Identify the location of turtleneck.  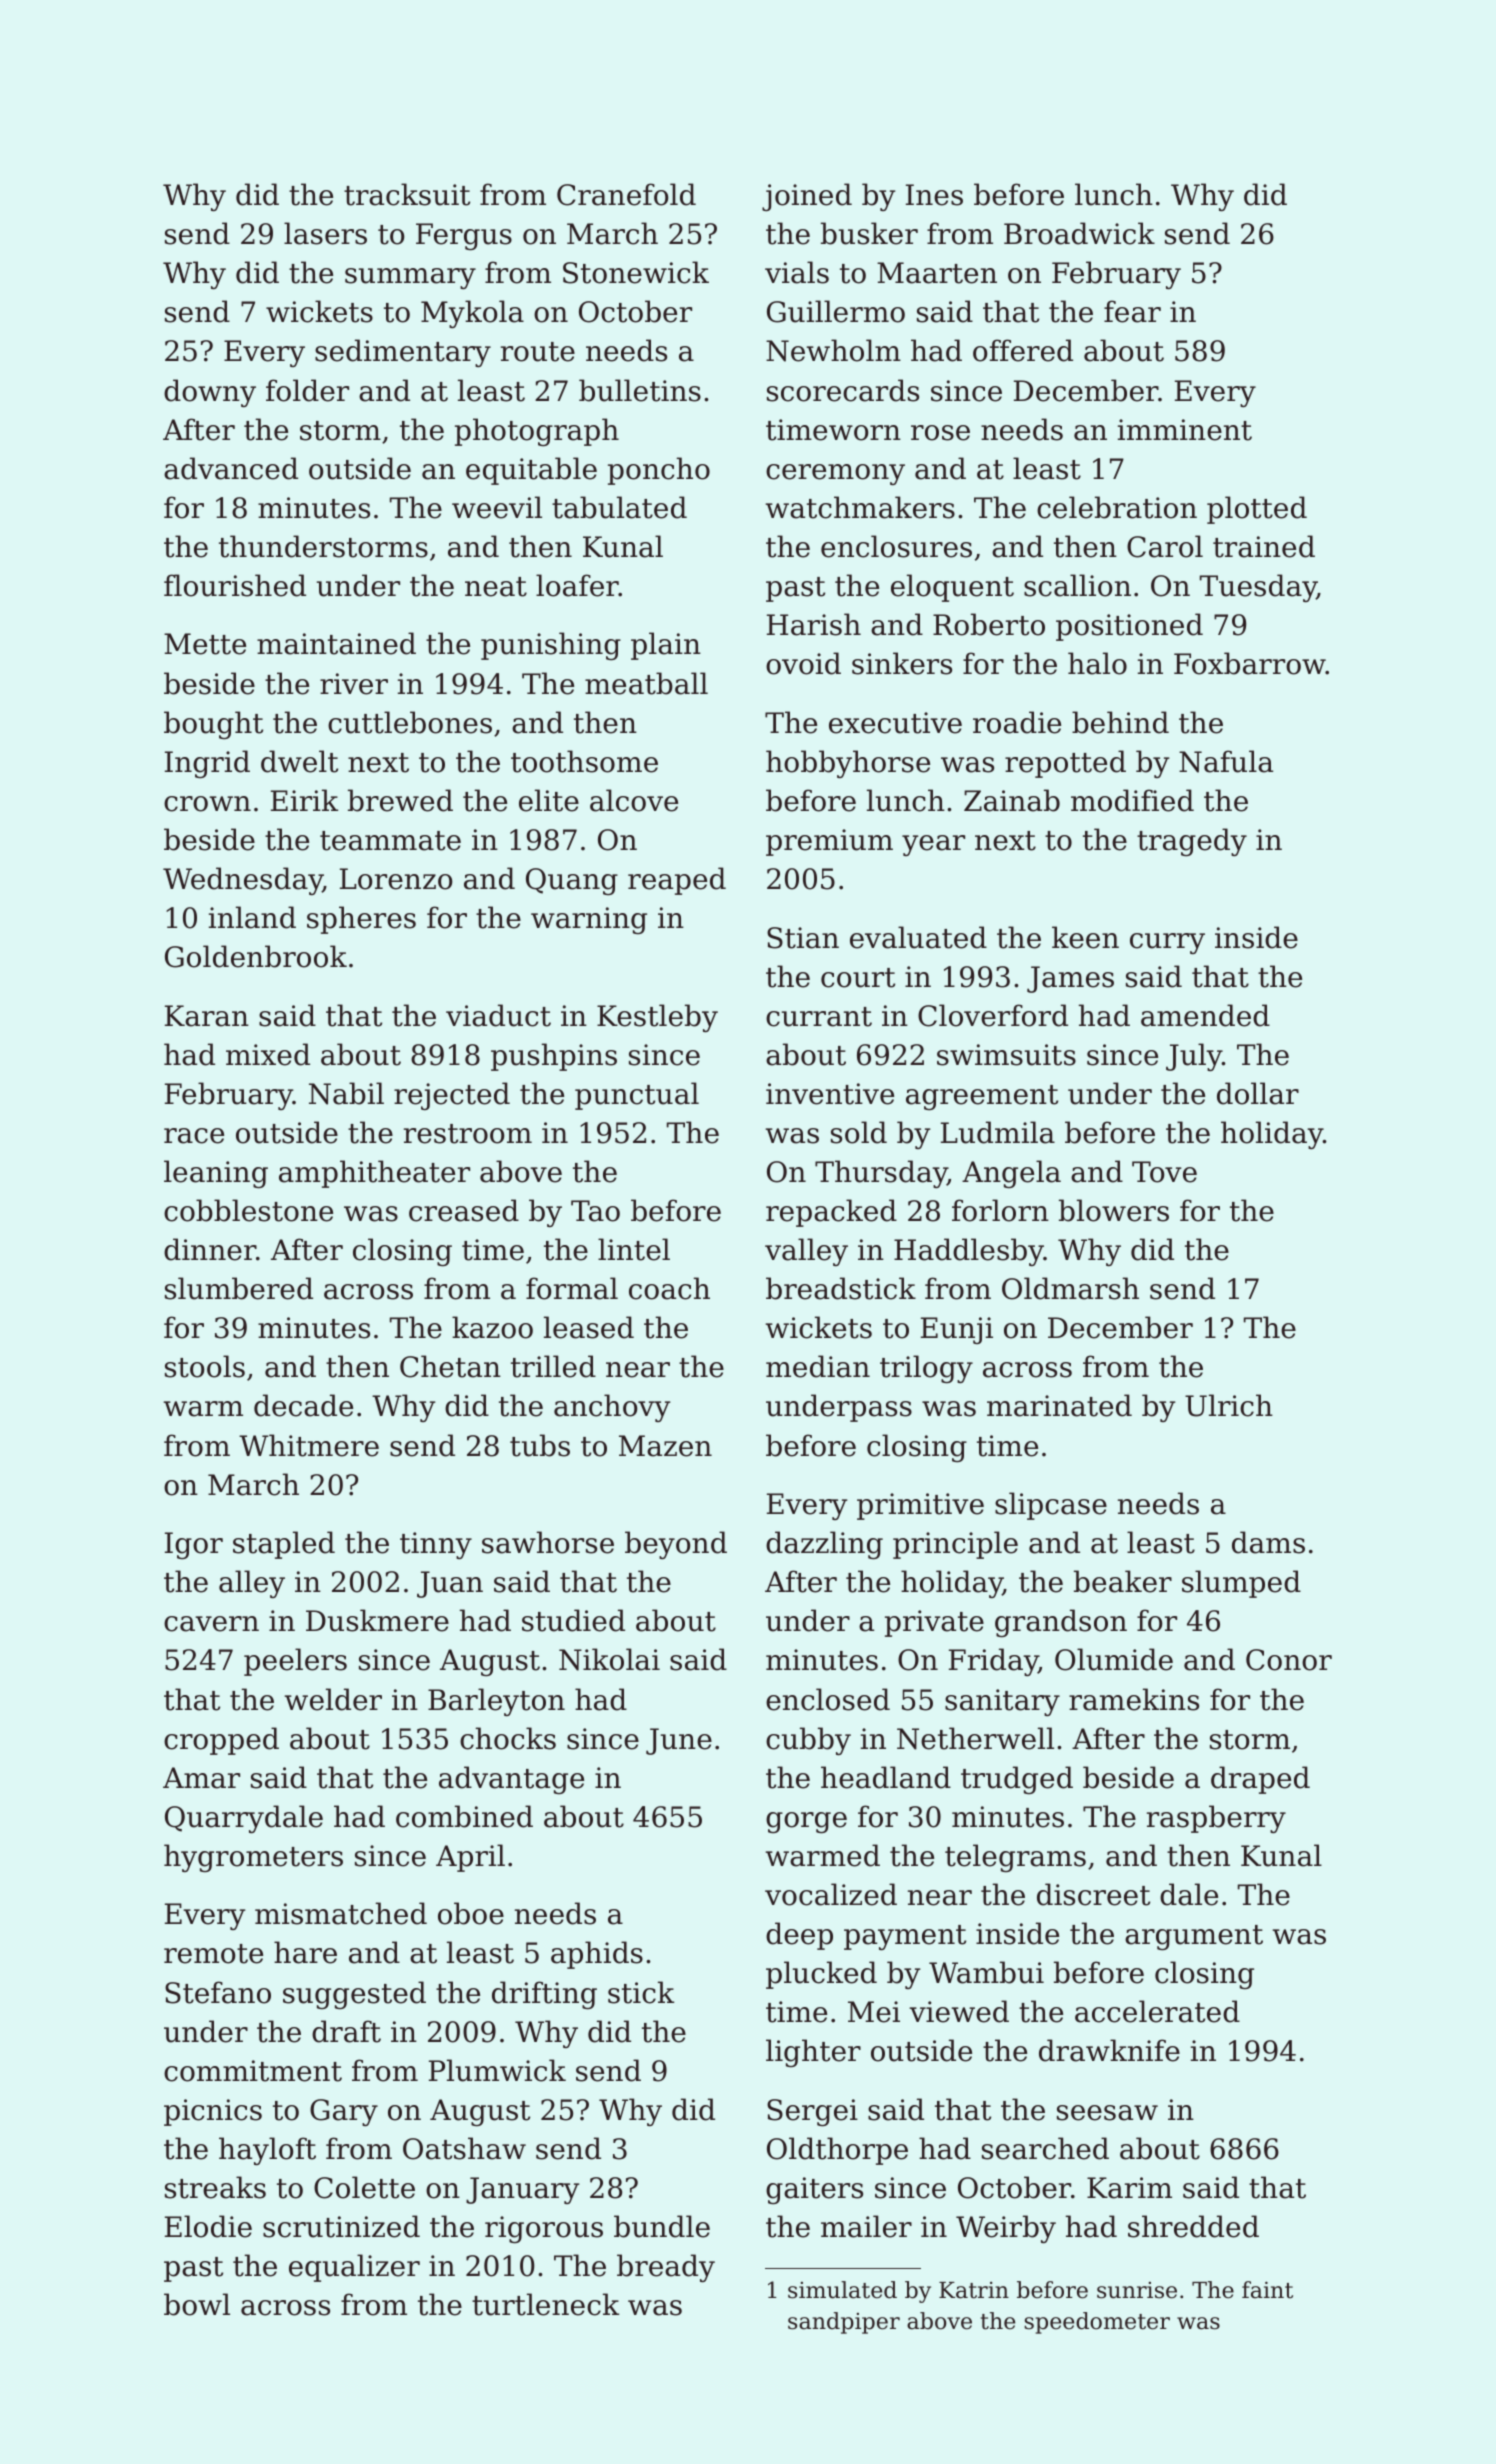
(545, 2304).
